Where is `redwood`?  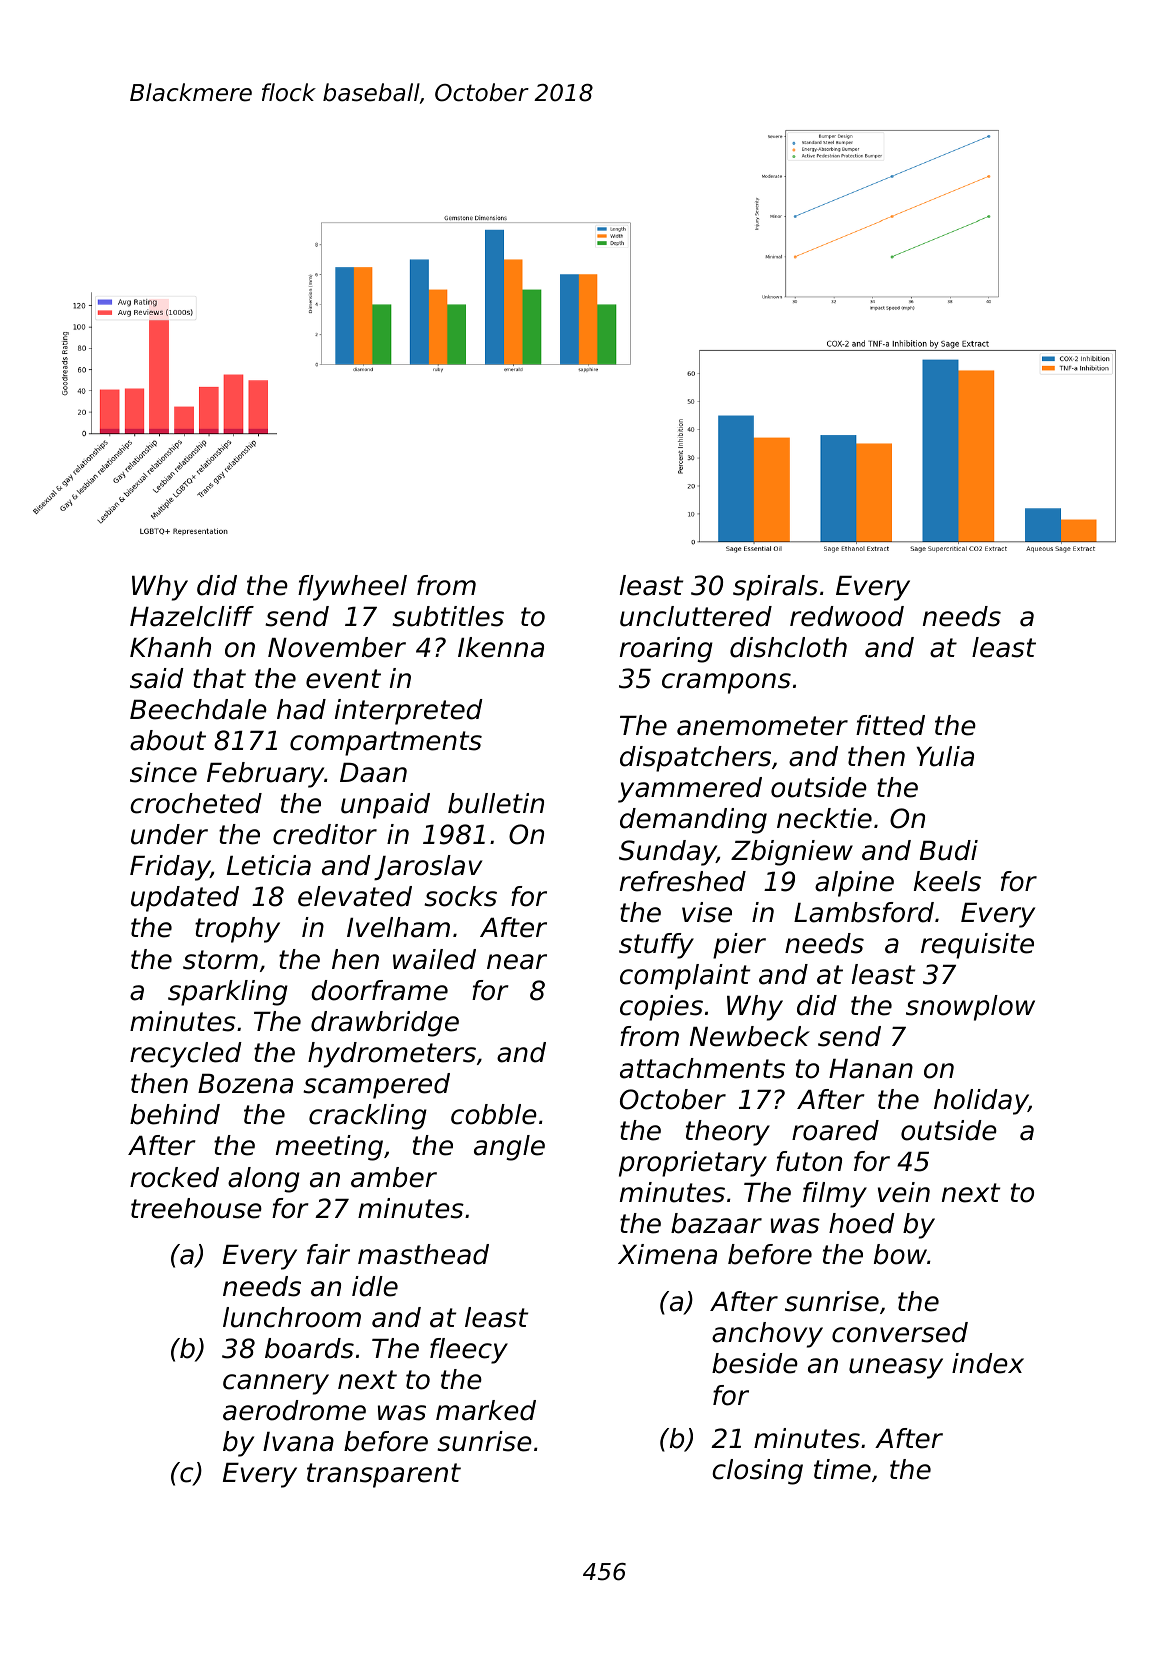
redwood is located at coordinates (847, 616).
